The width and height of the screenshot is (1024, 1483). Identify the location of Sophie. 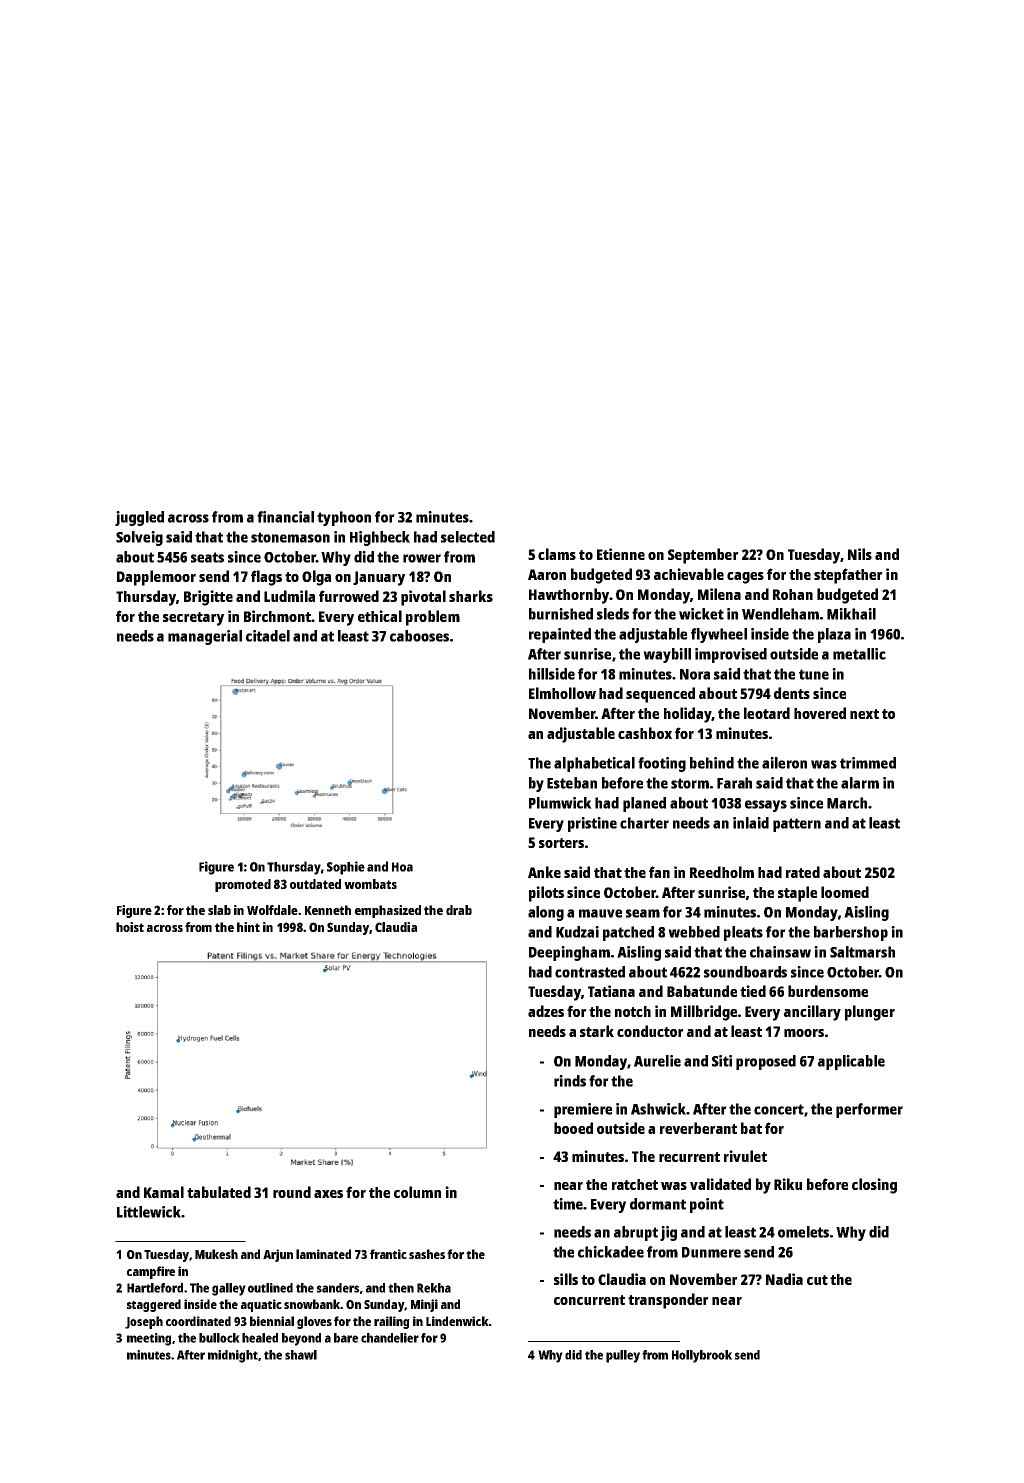
(346, 868).
